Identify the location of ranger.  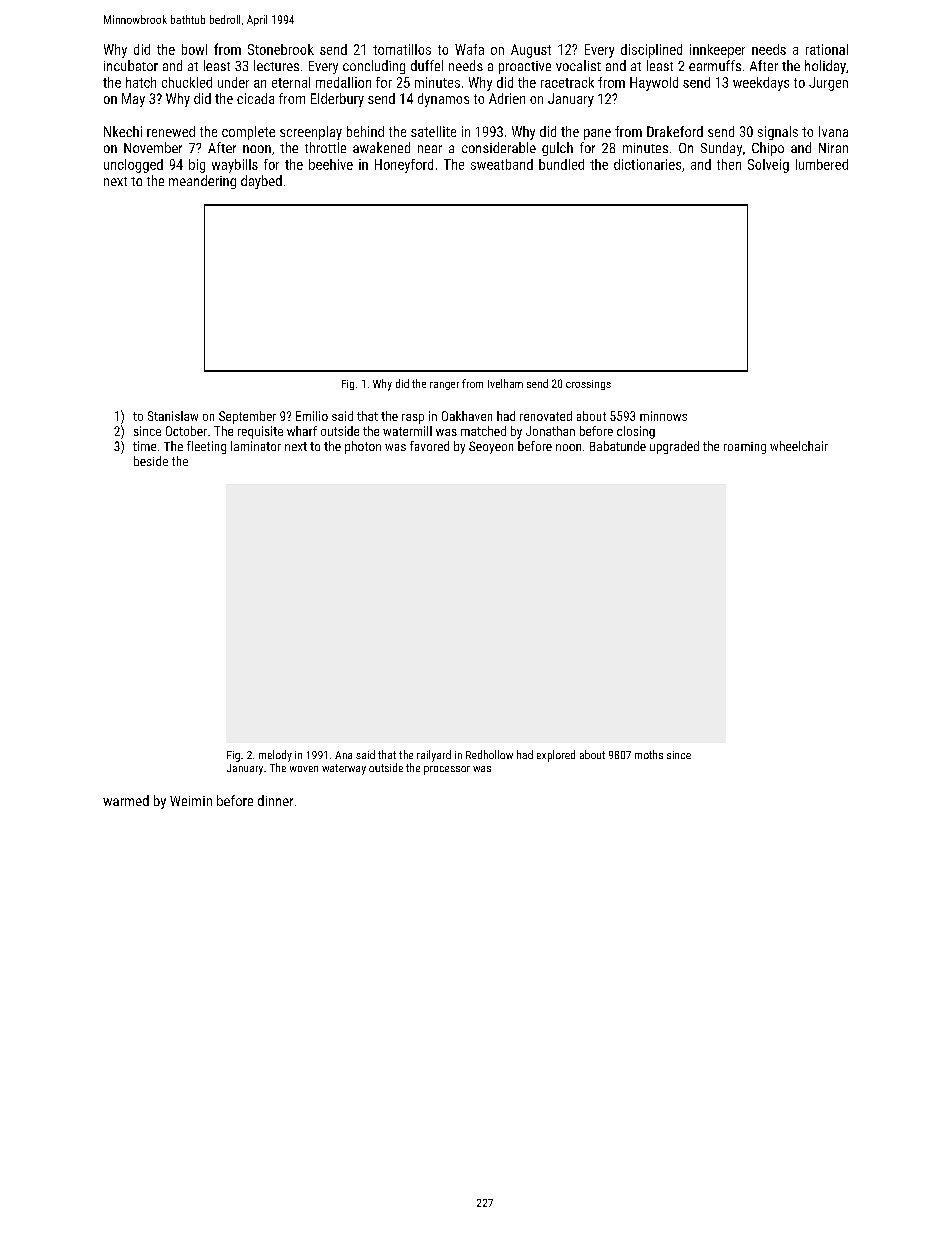
(444, 386).
